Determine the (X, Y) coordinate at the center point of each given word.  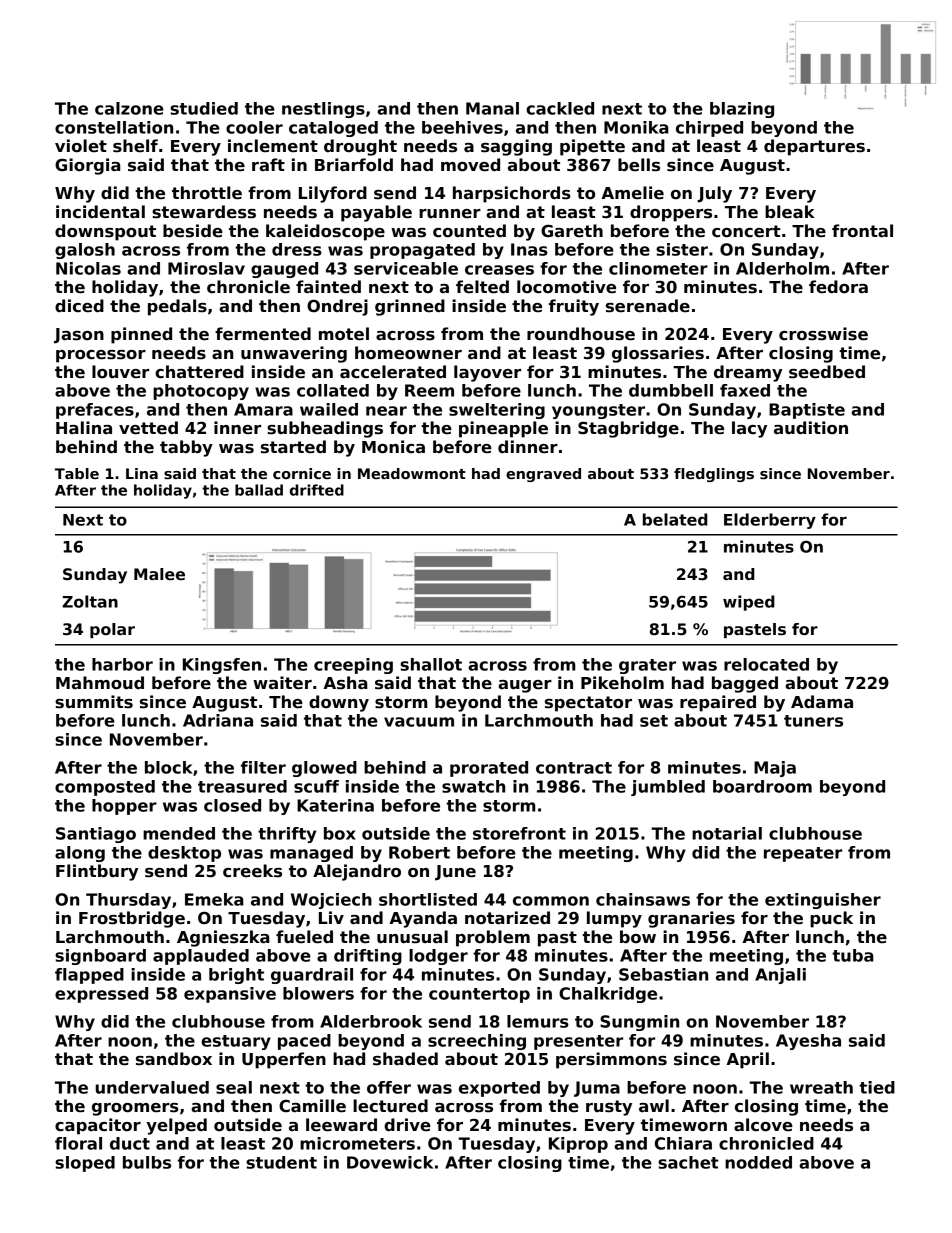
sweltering (497, 411)
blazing (742, 110)
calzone (129, 108)
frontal (862, 231)
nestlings (323, 110)
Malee (159, 574)
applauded (201, 957)
